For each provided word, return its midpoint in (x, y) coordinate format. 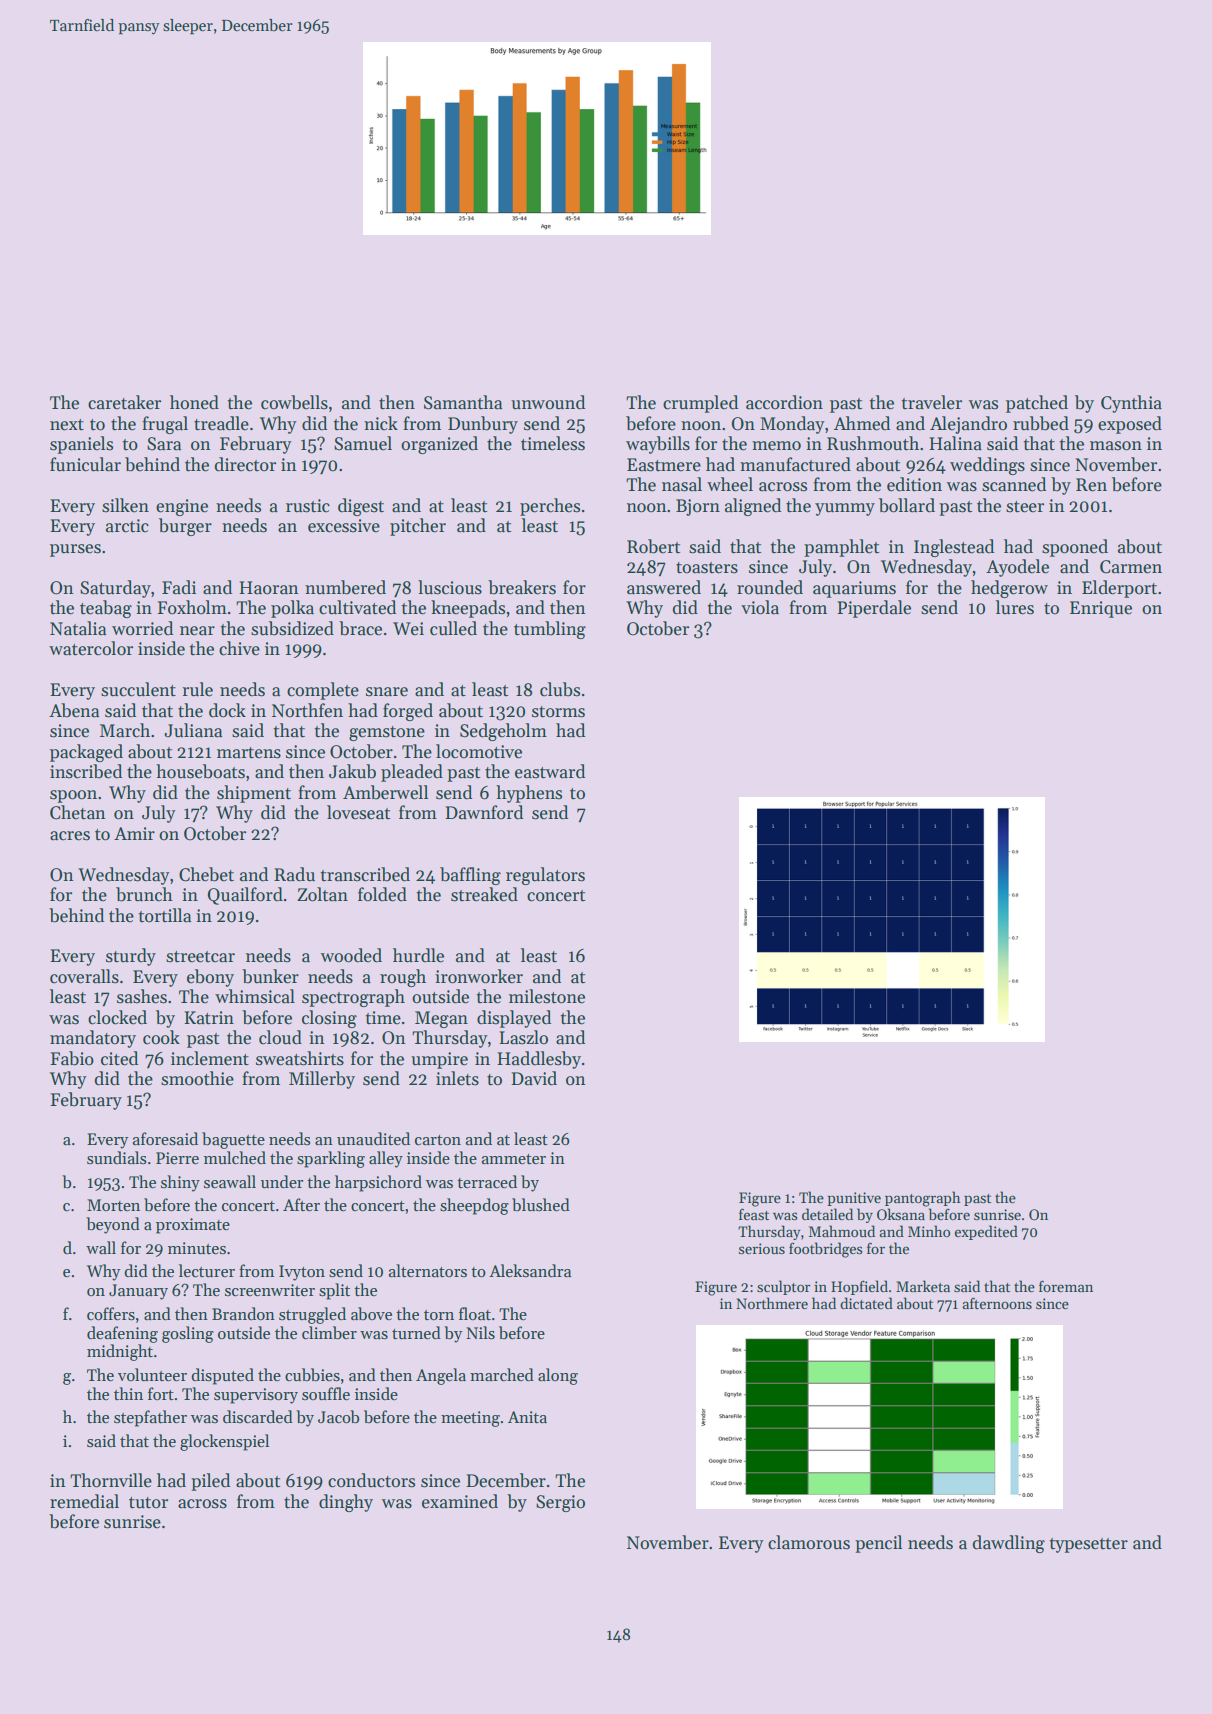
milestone (547, 996)
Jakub (352, 771)
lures (1015, 607)
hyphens (529, 794)
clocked (117, 1017)
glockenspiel (224, 1442)
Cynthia (1131, 404)
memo (776, 446)
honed (194, 402)
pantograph (922, 1199)
